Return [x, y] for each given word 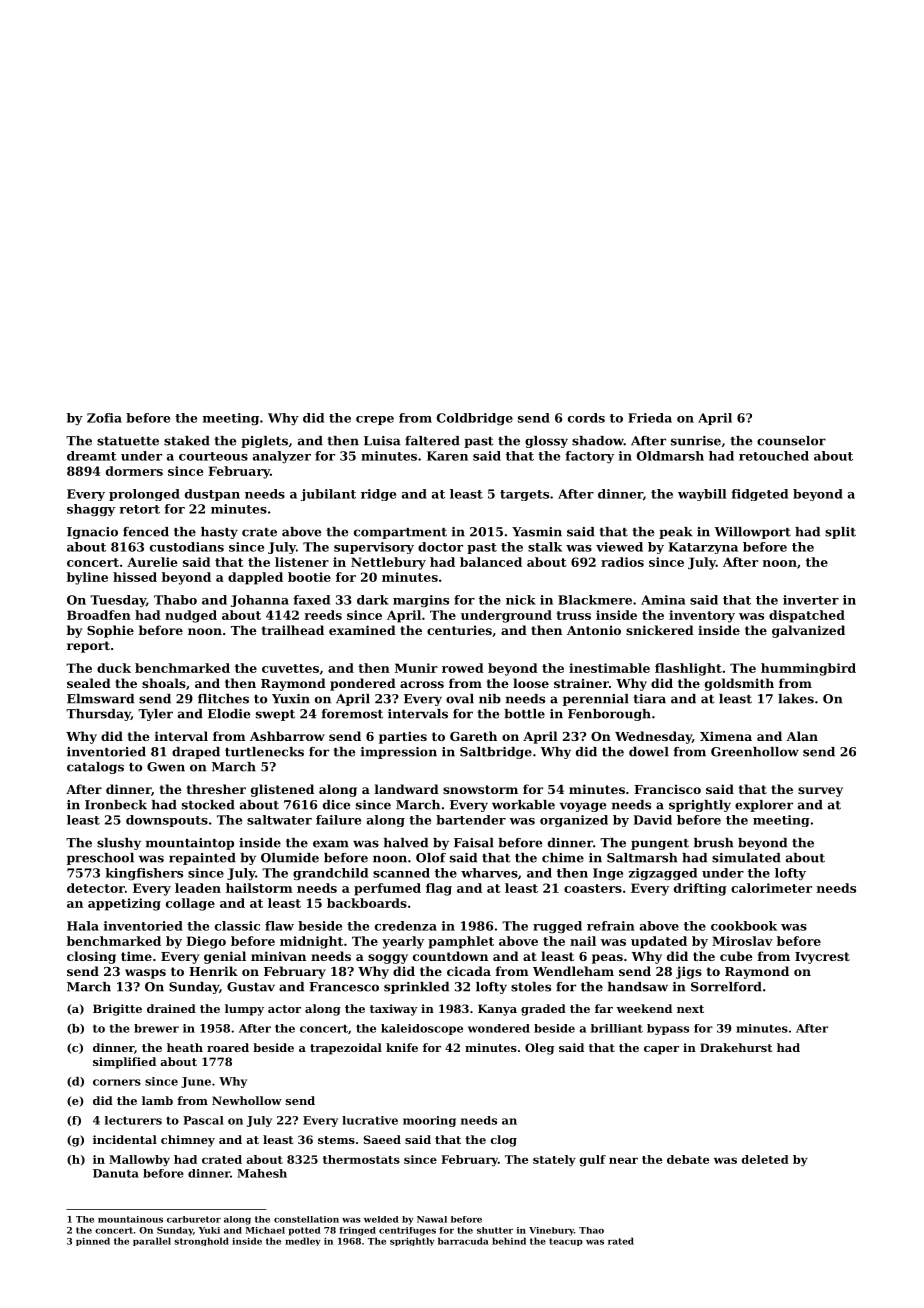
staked [187, 441]
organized [574, 821]
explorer [764, 806]
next [690, 1009]
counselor [791, 441]
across [422, 684]
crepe [375, 420]
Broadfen [99, 615]
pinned [93, 1241]
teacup [566, 1242]
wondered [499, 1028]
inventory [702, 616]
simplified [124, 1063]
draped [196, 753]
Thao [591, 1230]
